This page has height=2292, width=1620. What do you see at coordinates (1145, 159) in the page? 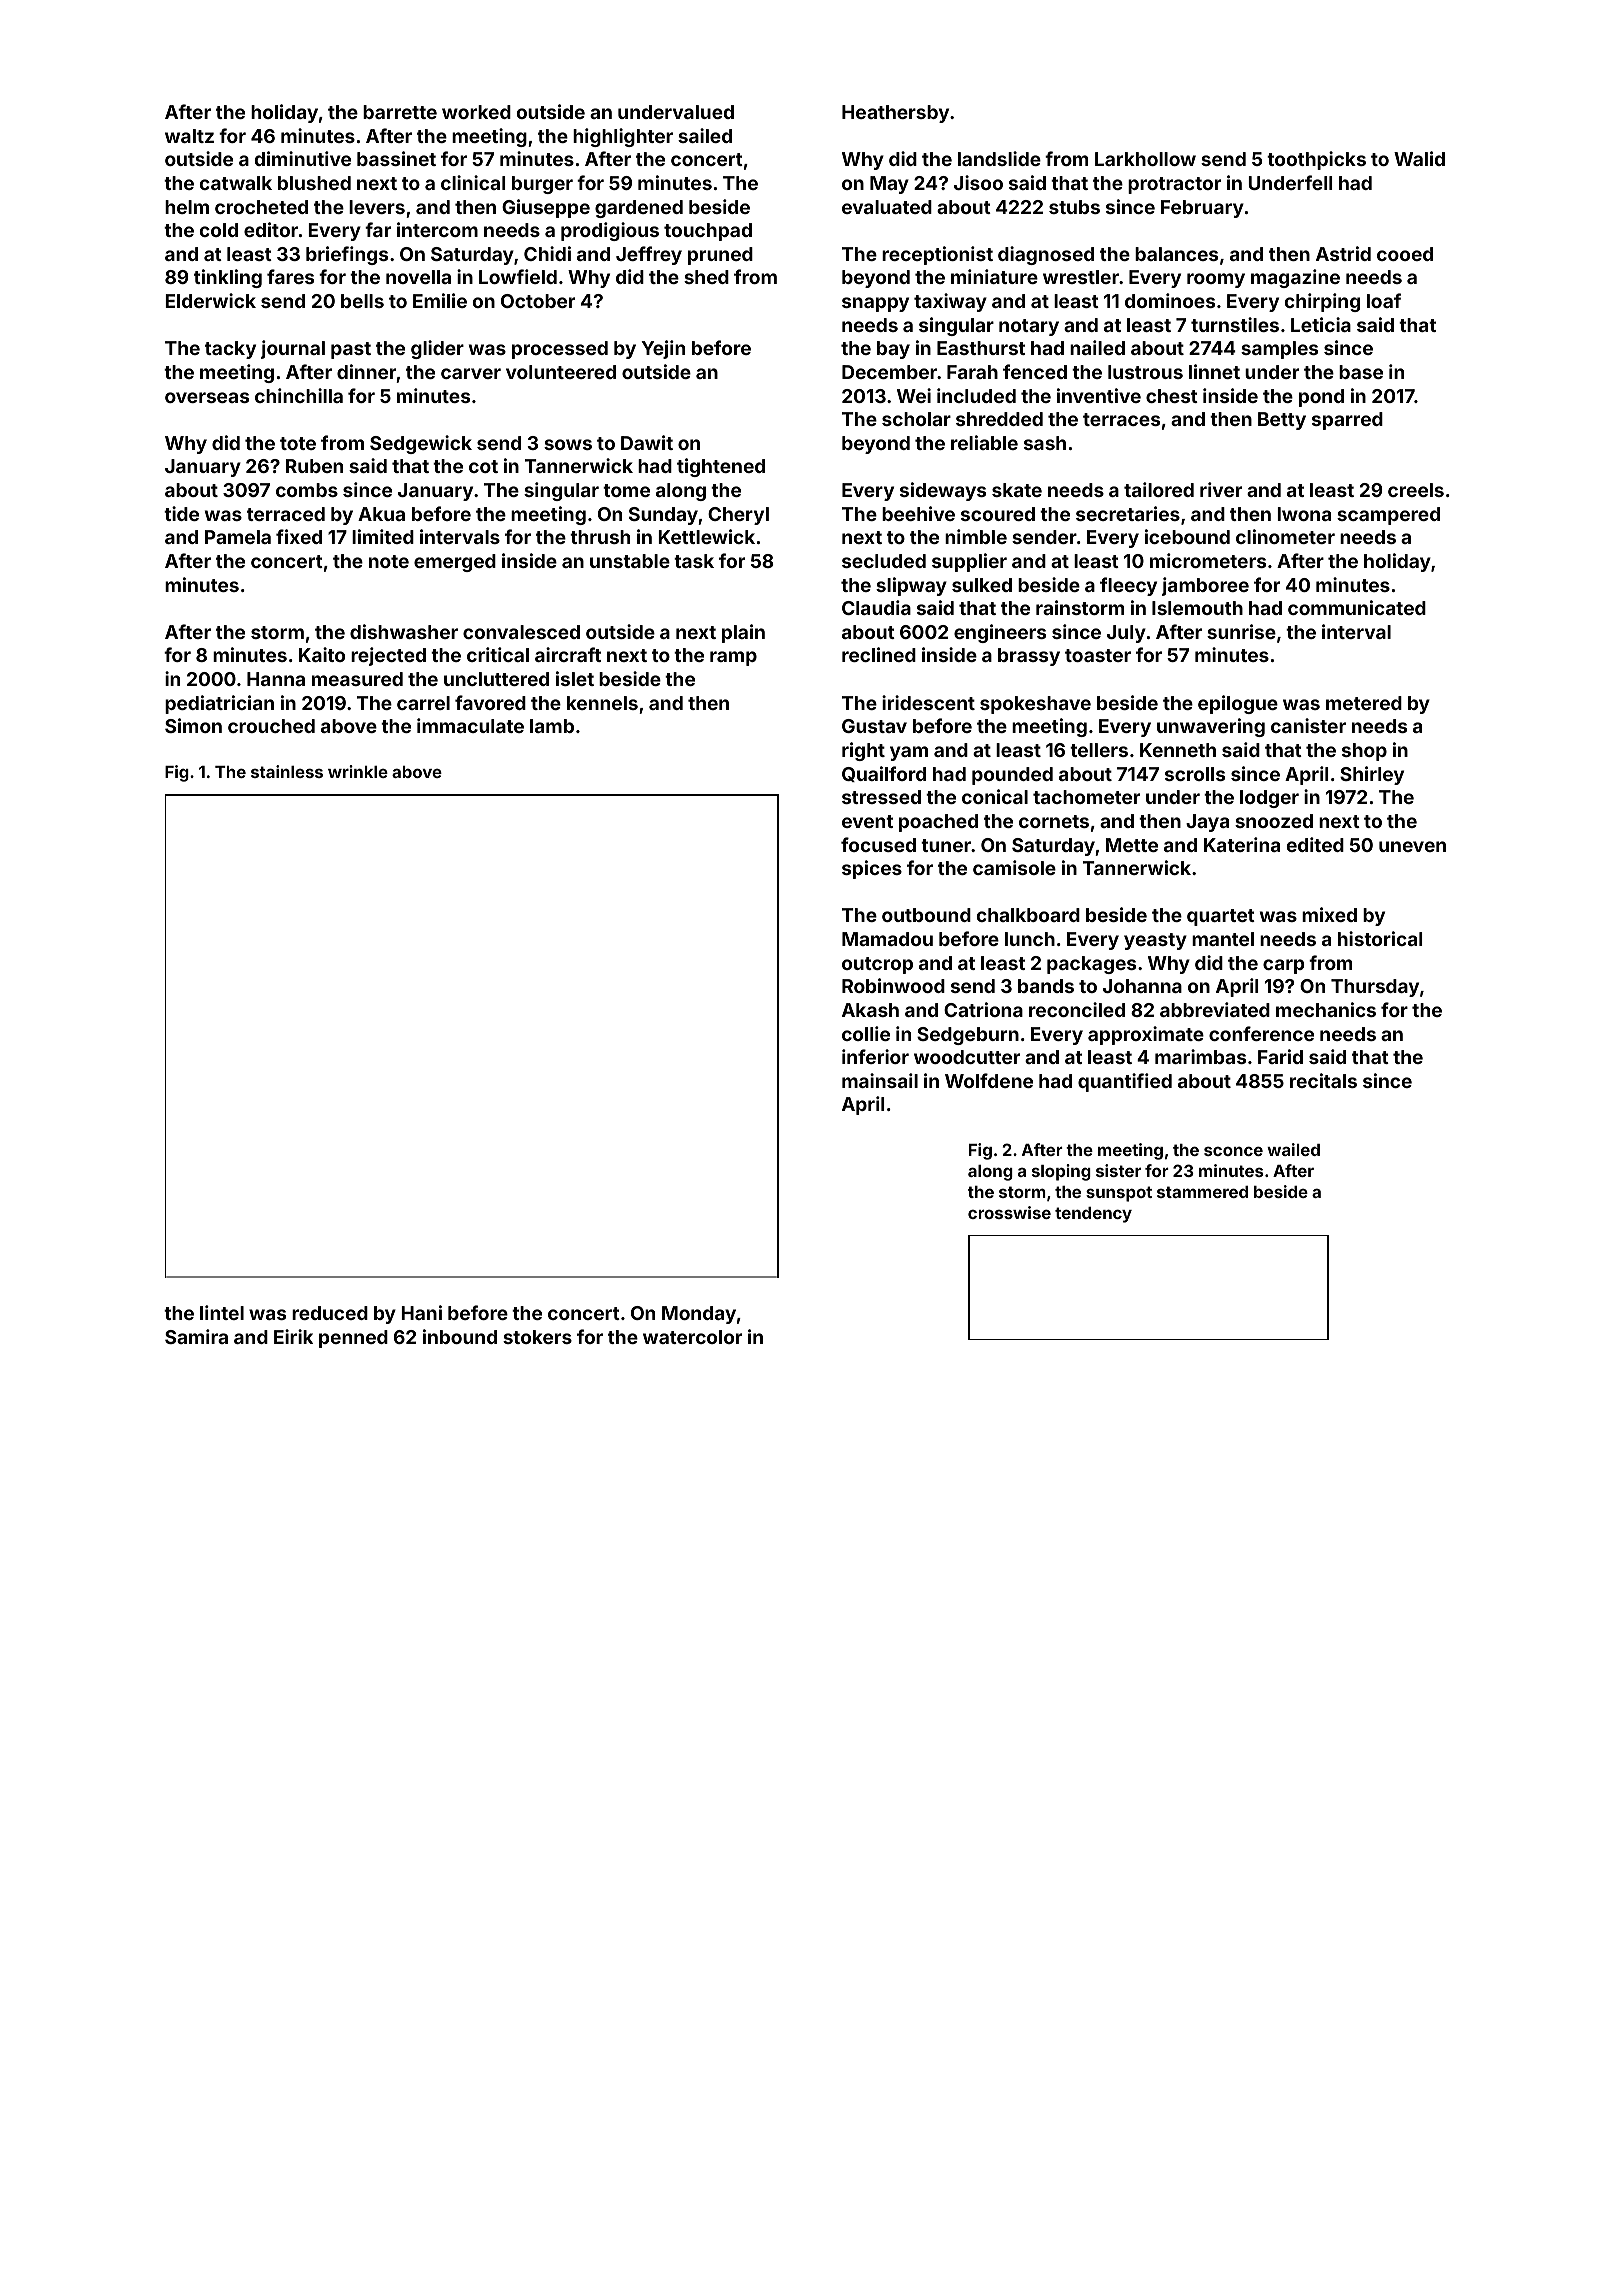
I see `Larkhollow` at bounding box center [1145, 159].
